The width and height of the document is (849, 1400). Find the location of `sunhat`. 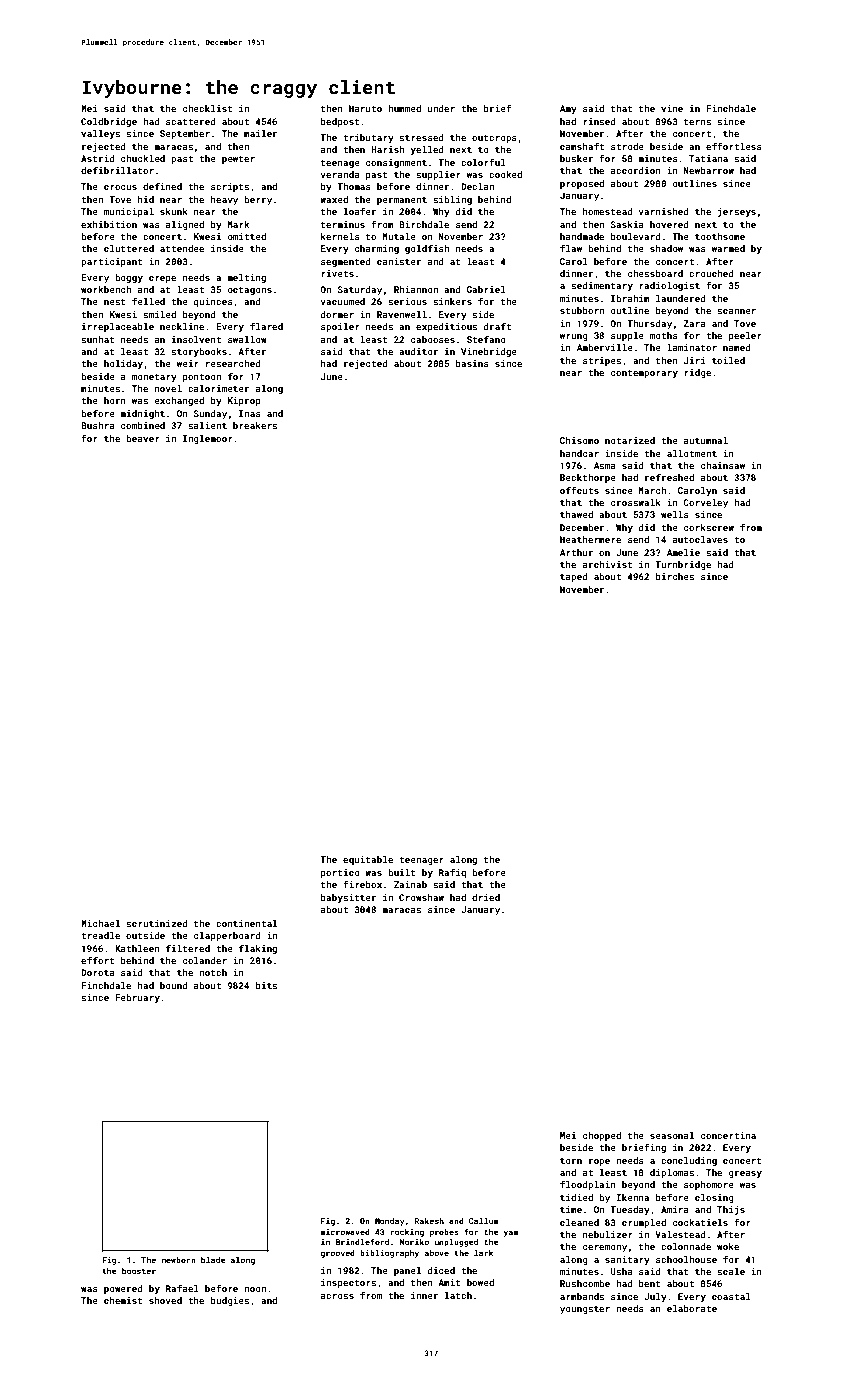

sunhat is located at coordinates (98, 339).
